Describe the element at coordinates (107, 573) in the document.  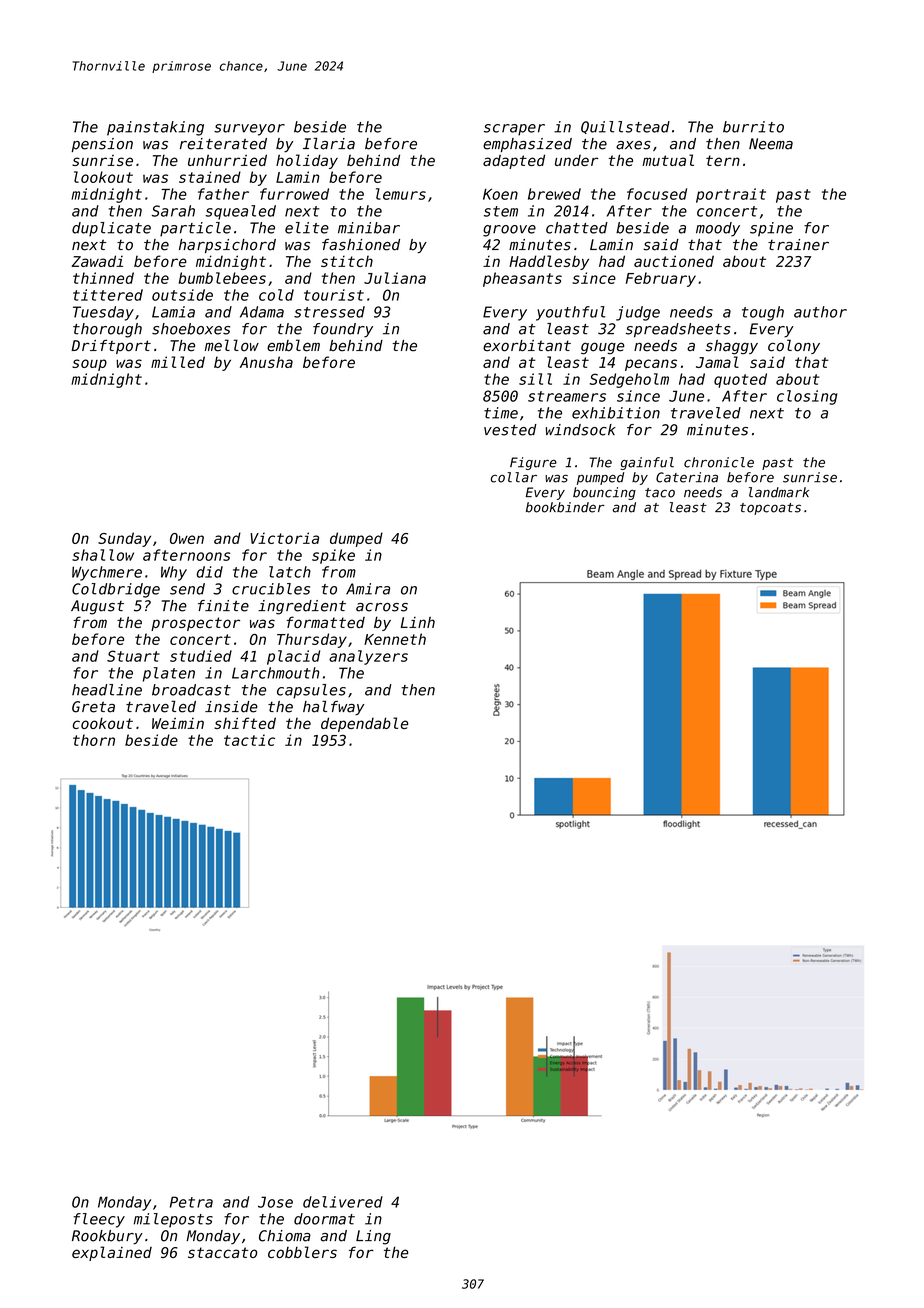
I see `Wychmere` at that location.
